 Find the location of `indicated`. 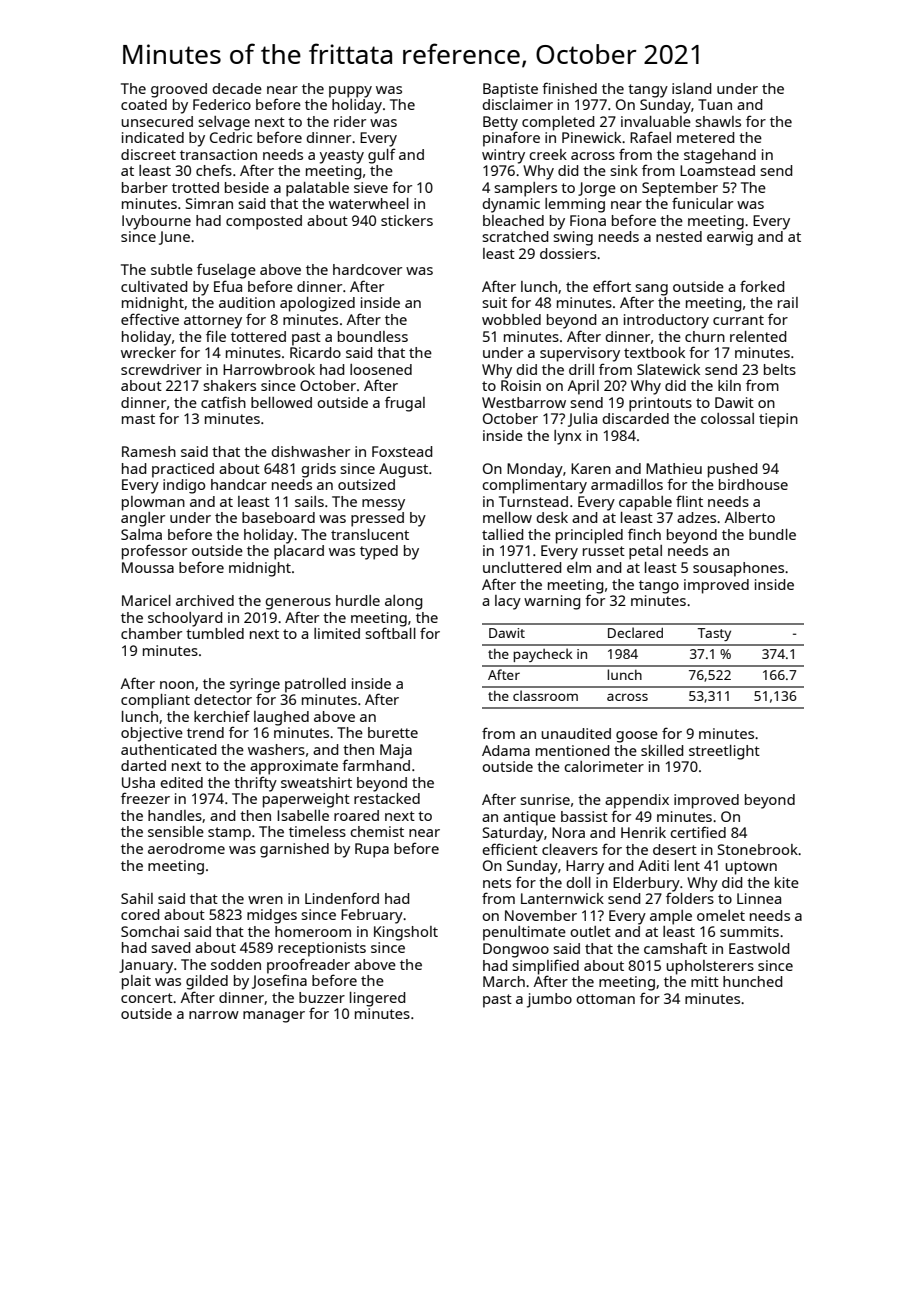

indicated is located at coordinates (153, 137).
